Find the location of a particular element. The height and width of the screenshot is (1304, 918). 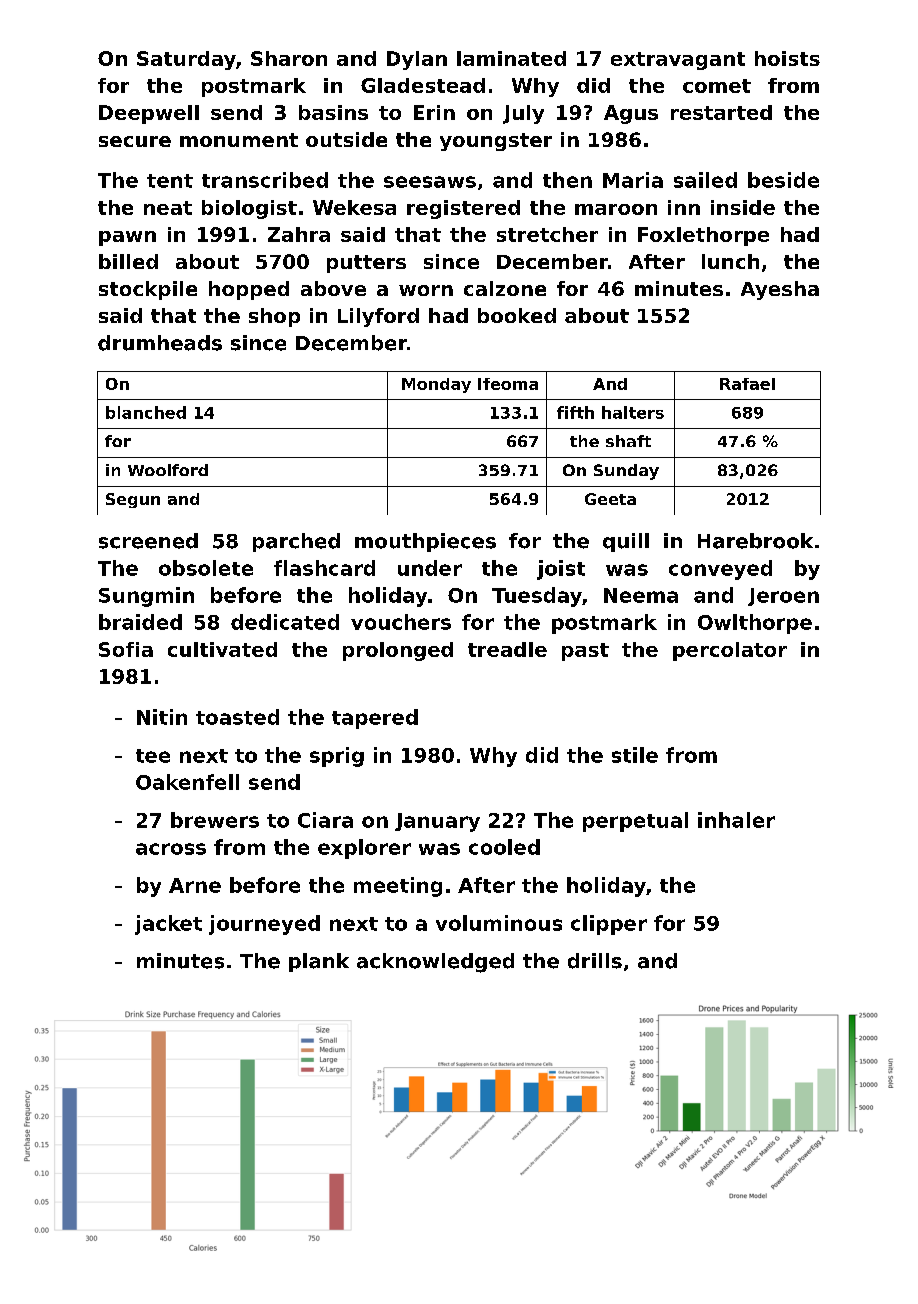

drills is located at coordinates (595, 961).
